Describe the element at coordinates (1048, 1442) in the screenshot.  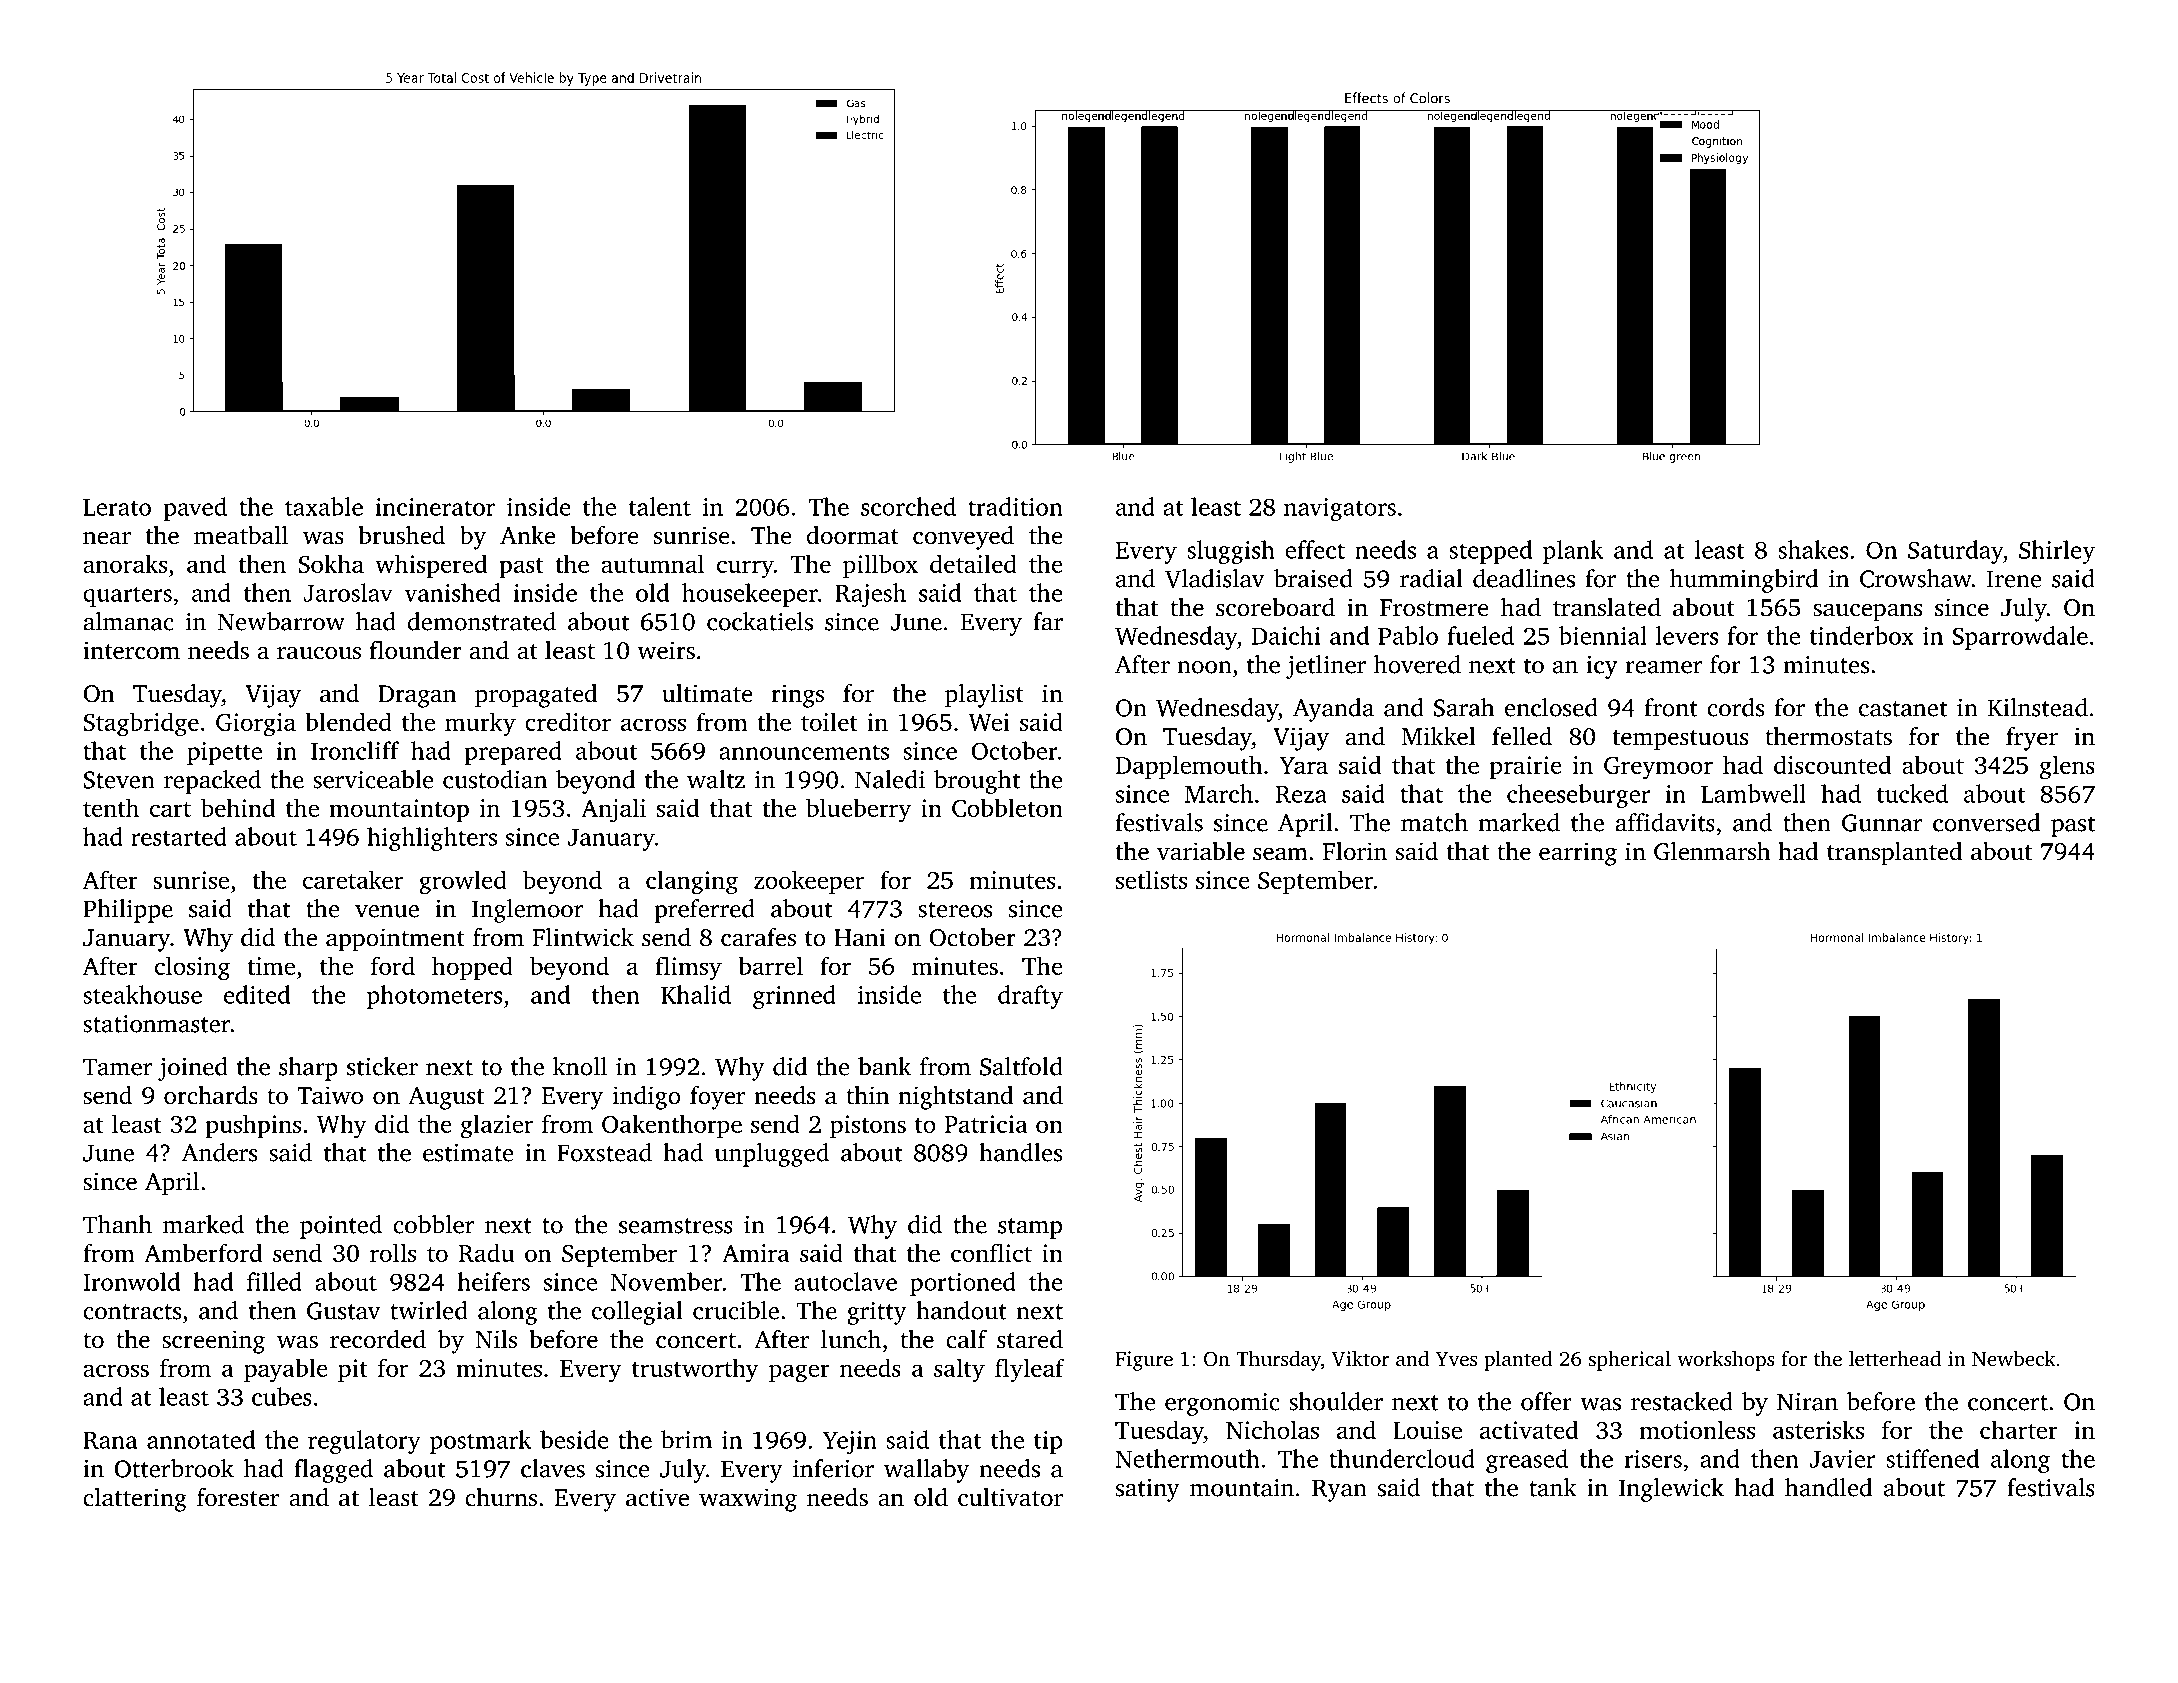
I see `tip` at that location.
